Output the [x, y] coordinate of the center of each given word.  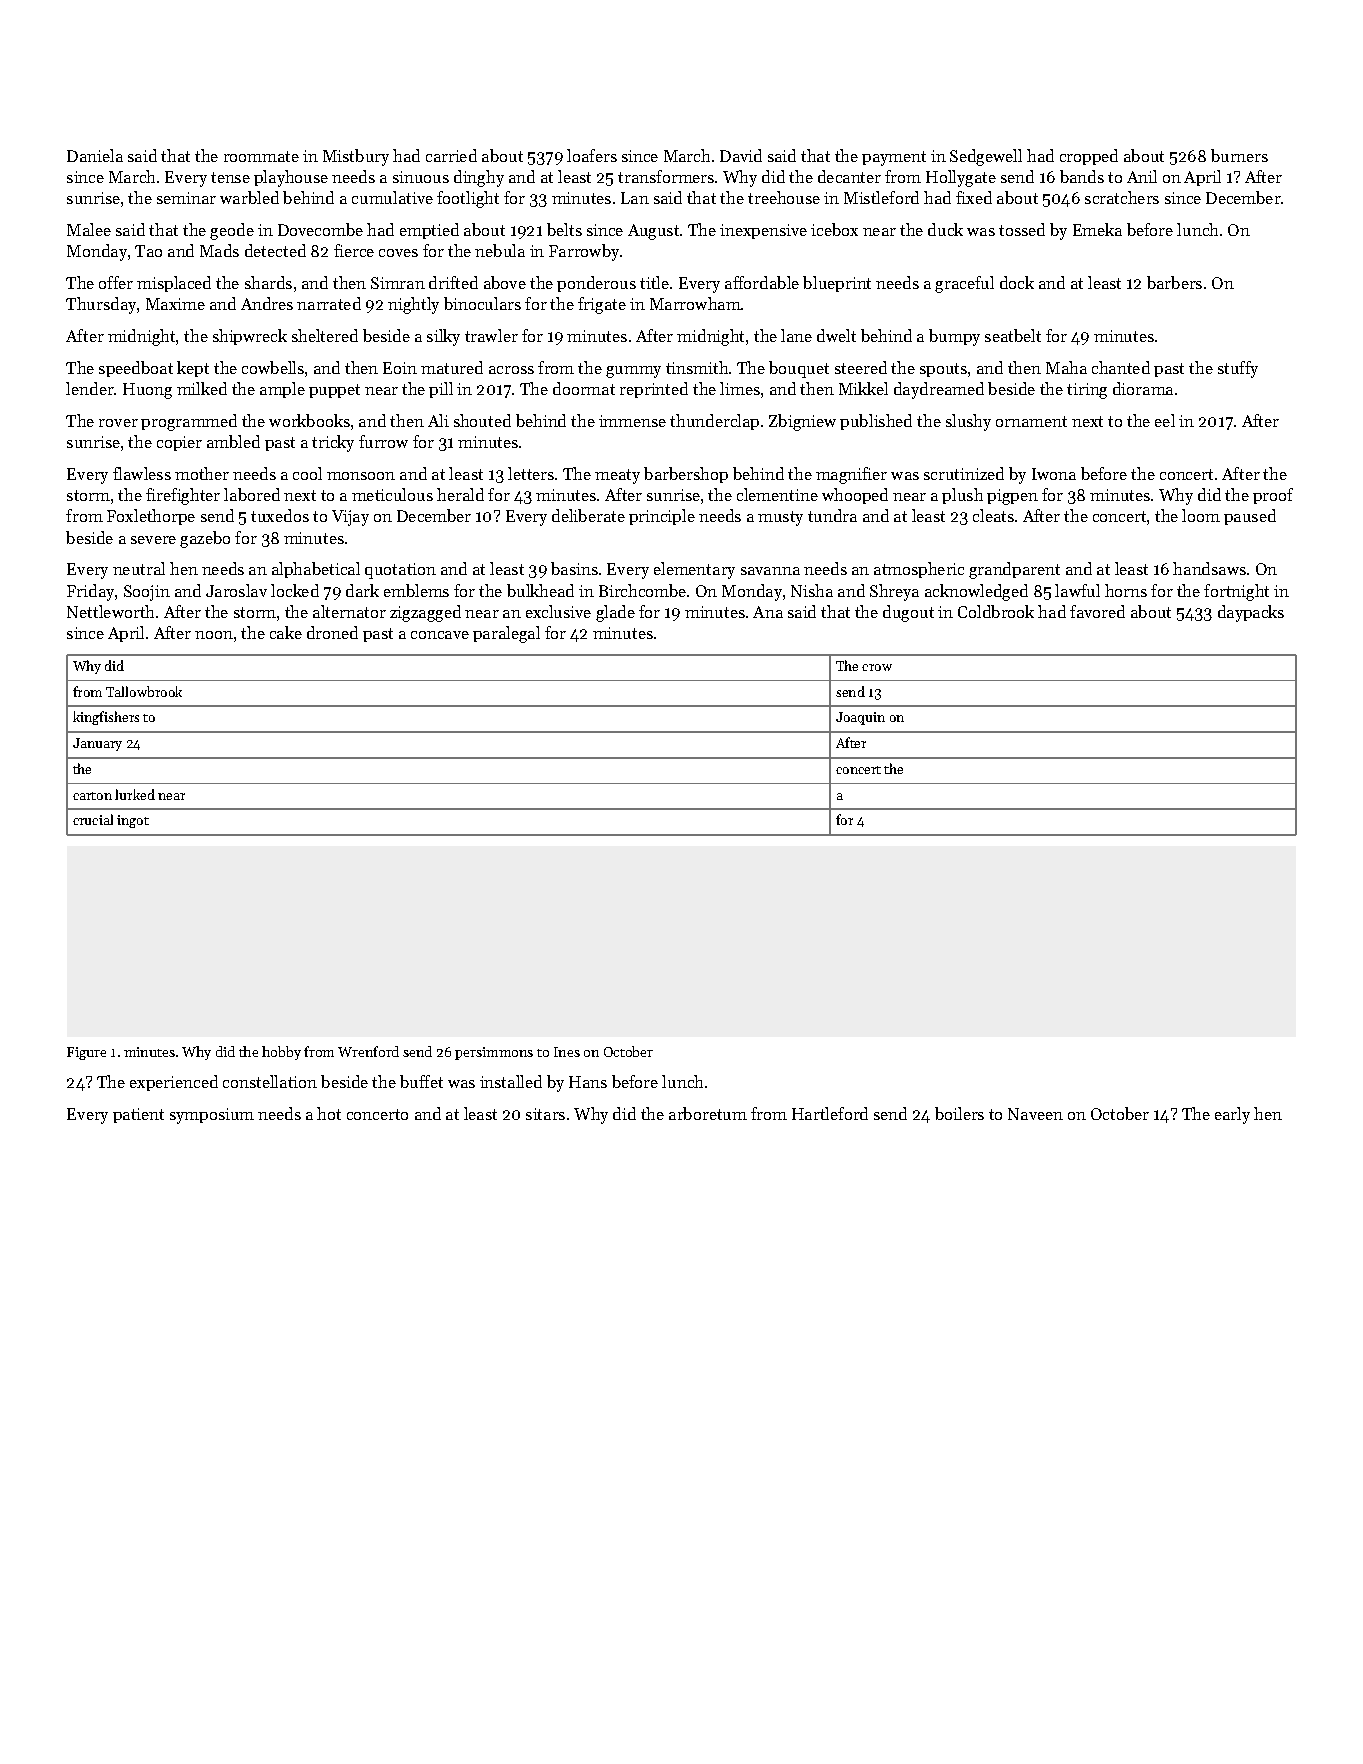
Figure [86, 1053]
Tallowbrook [144, 691]
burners [1239, 155]
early [1232, 1115]
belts [564, 229]
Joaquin [860, 718]
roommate [261, 156]
